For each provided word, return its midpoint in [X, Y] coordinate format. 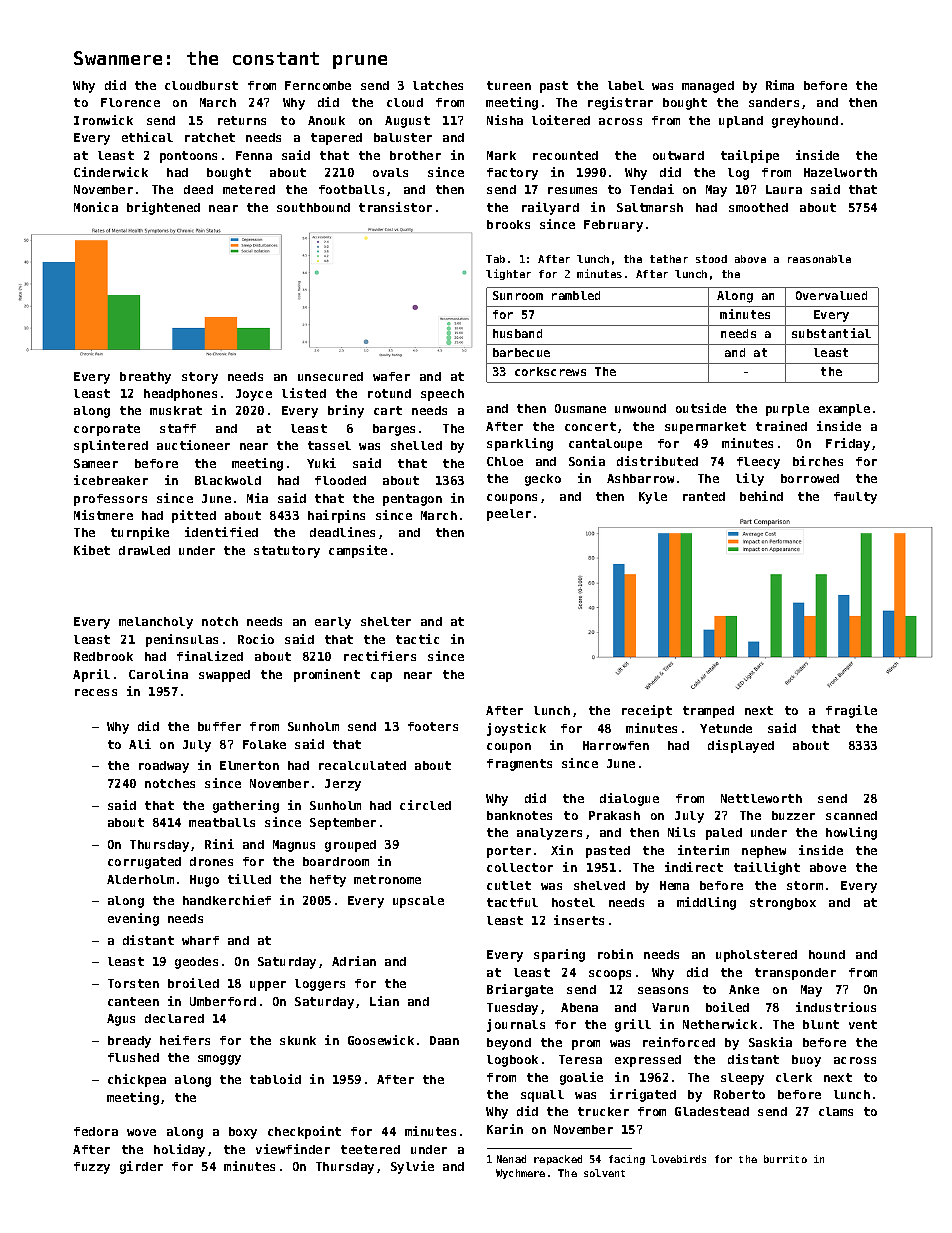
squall [542, 1096]
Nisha [505, 120]
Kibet [92, 550]
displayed [741, 746]
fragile [851, 711]
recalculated [362, 765]
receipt [647, 711]
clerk [794, 1077]
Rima [780, 85]
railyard [550, 208]
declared [174, 1018]
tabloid [275, 1079]
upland [741, 122]
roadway [164, 767]
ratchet [210, 137]
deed [198, 189]
